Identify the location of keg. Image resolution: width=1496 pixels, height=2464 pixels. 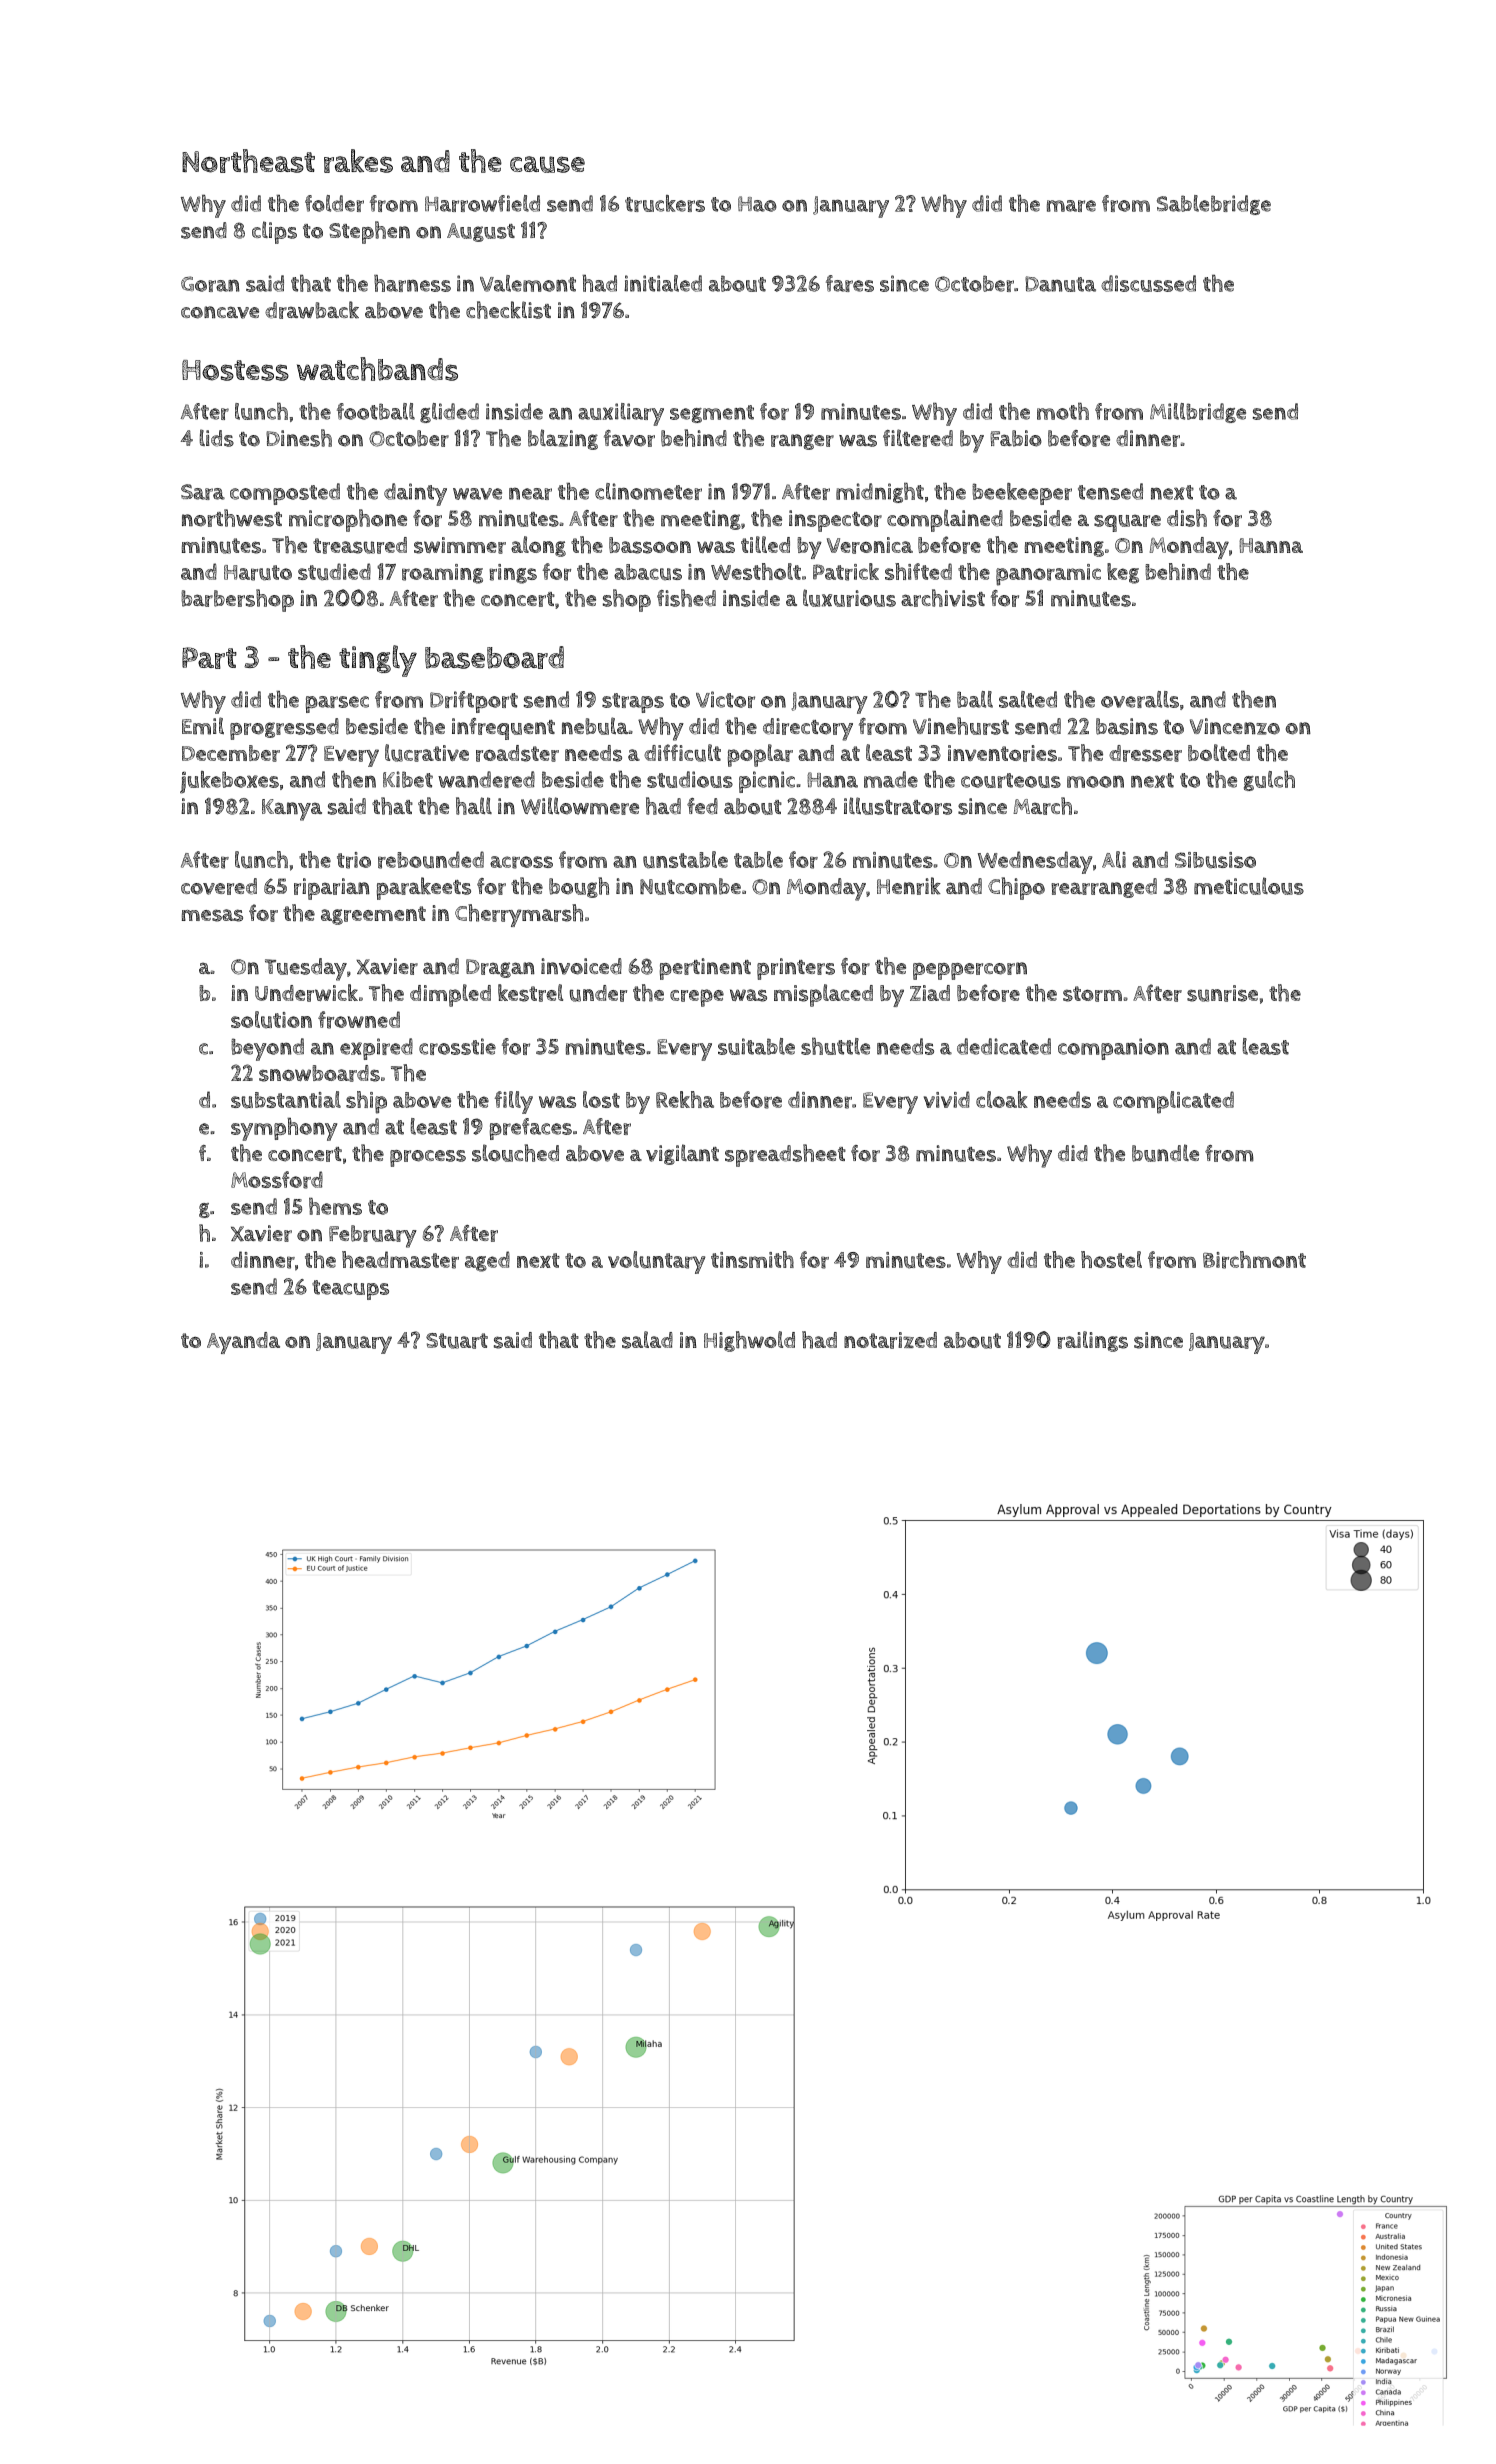
(1123, 573).
